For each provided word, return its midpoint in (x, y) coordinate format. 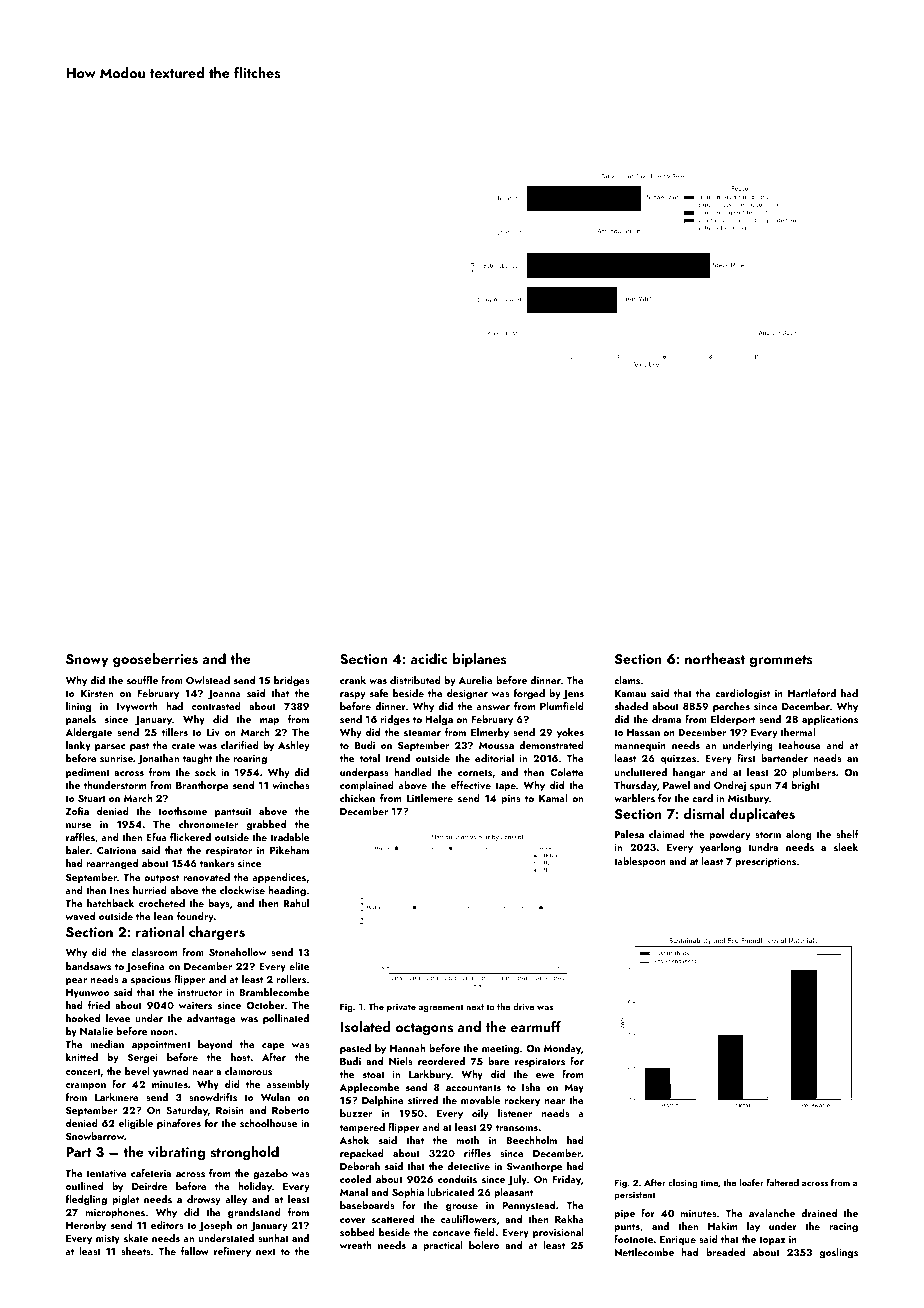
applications (830, 720)
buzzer (356, 1113)
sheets (136, 1251)
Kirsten (97, 693)
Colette (567, 772)
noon (162, 1032)
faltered (782, 1182)
